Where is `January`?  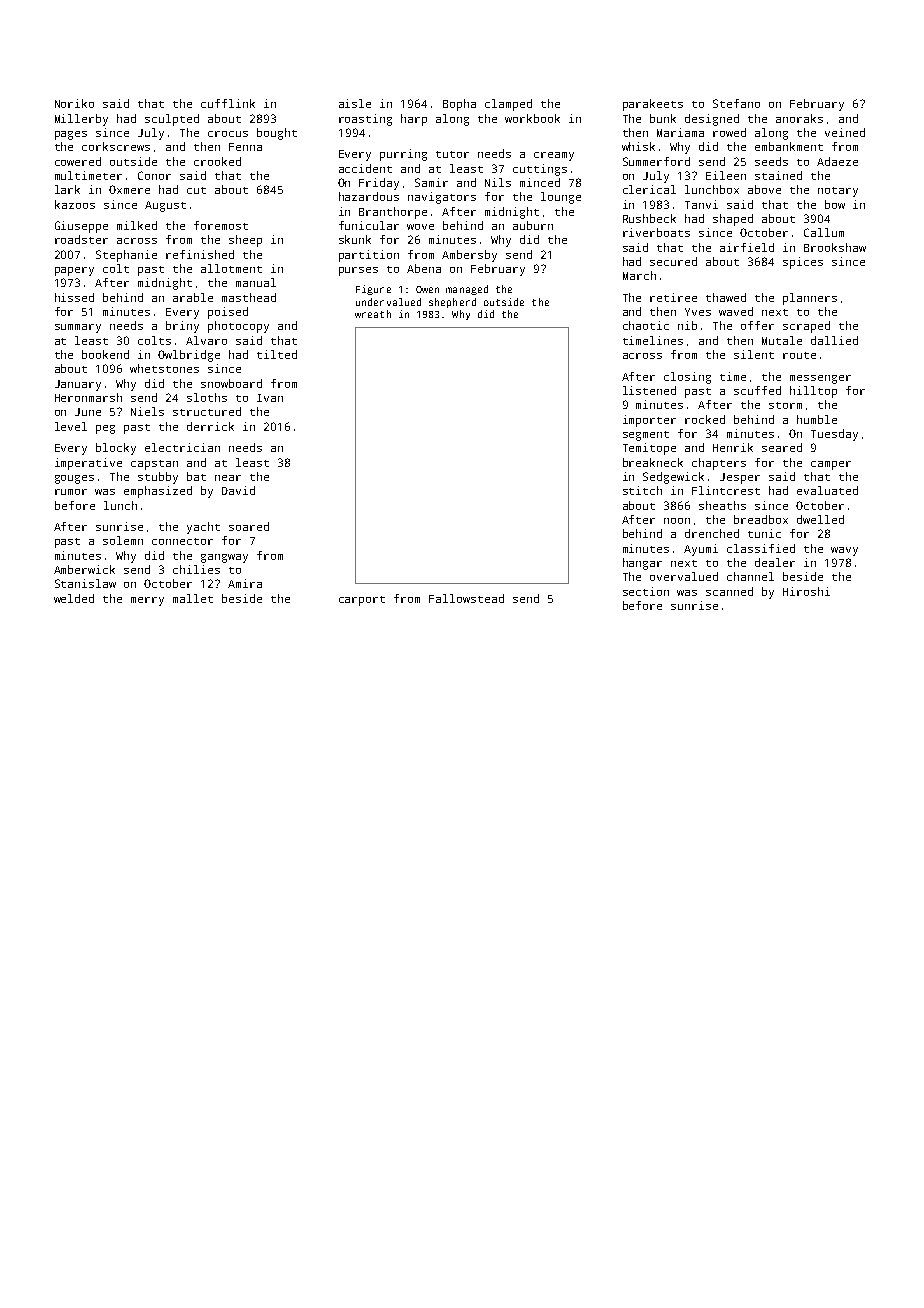
January is located at coordinates (78, 385).
